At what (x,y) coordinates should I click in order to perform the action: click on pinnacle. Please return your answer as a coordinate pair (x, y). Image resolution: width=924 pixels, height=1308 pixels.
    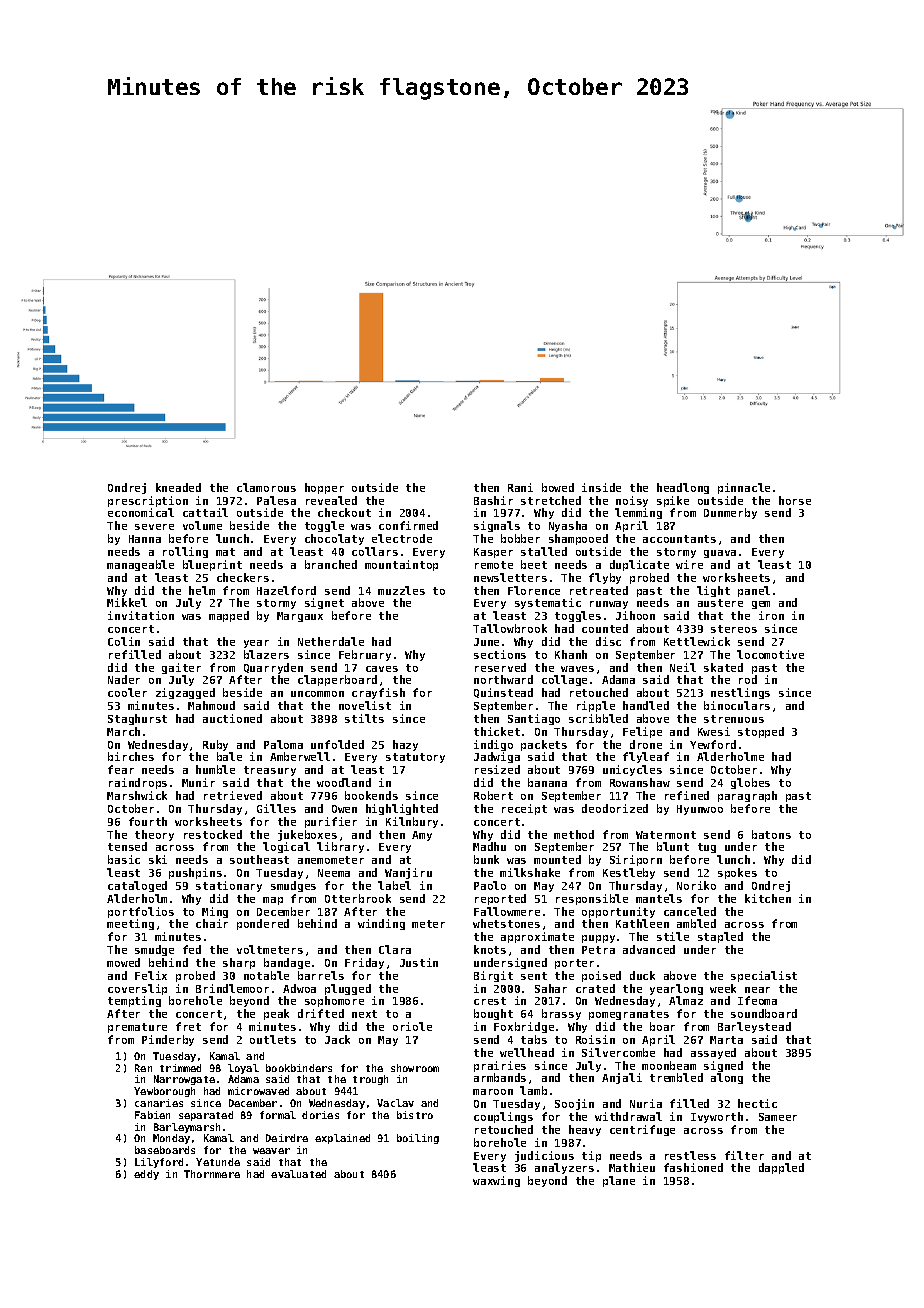
    Looking at the image, I should click on (744, 488).
